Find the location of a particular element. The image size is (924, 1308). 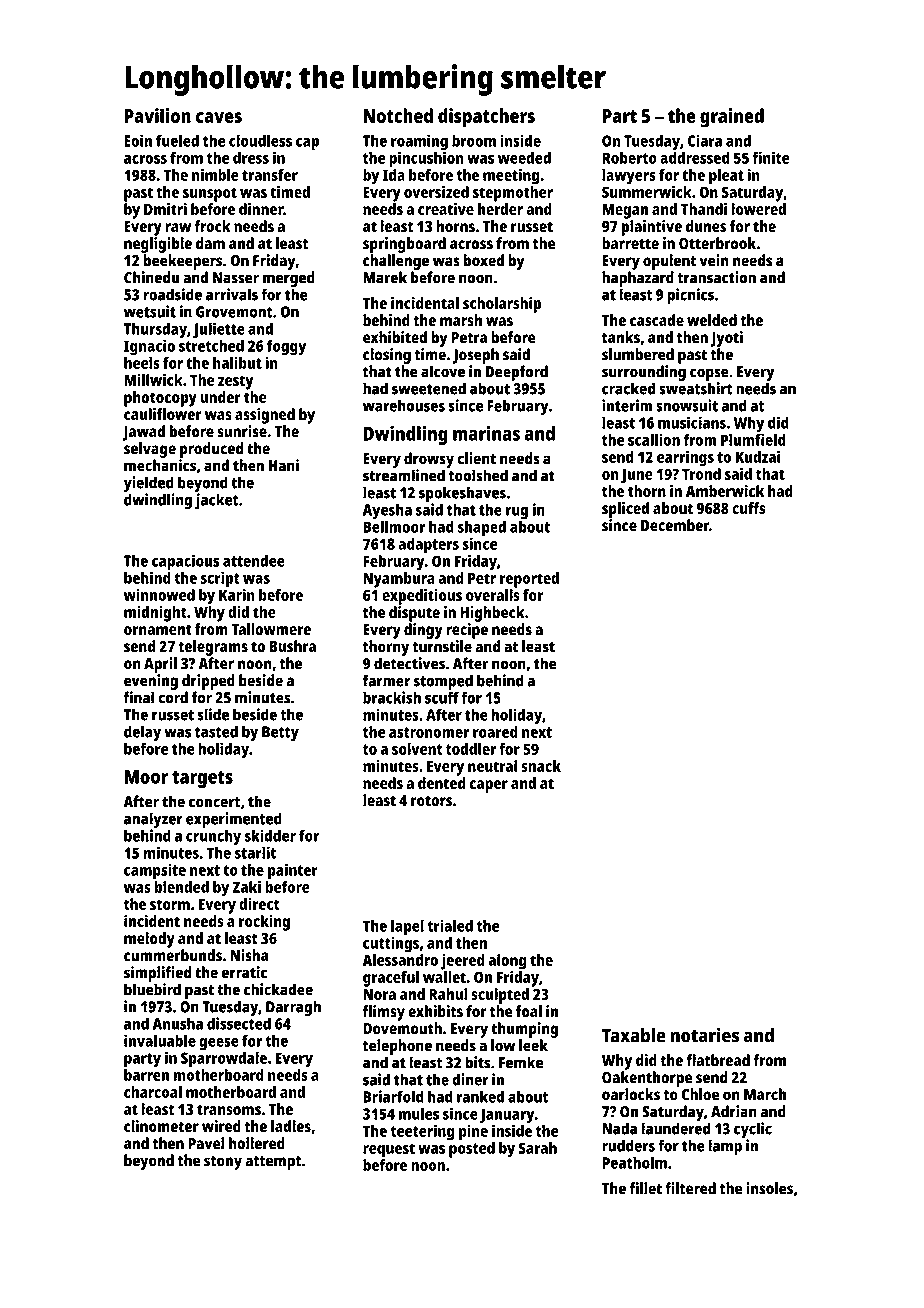

grained is located at coordinates (732, 118).
